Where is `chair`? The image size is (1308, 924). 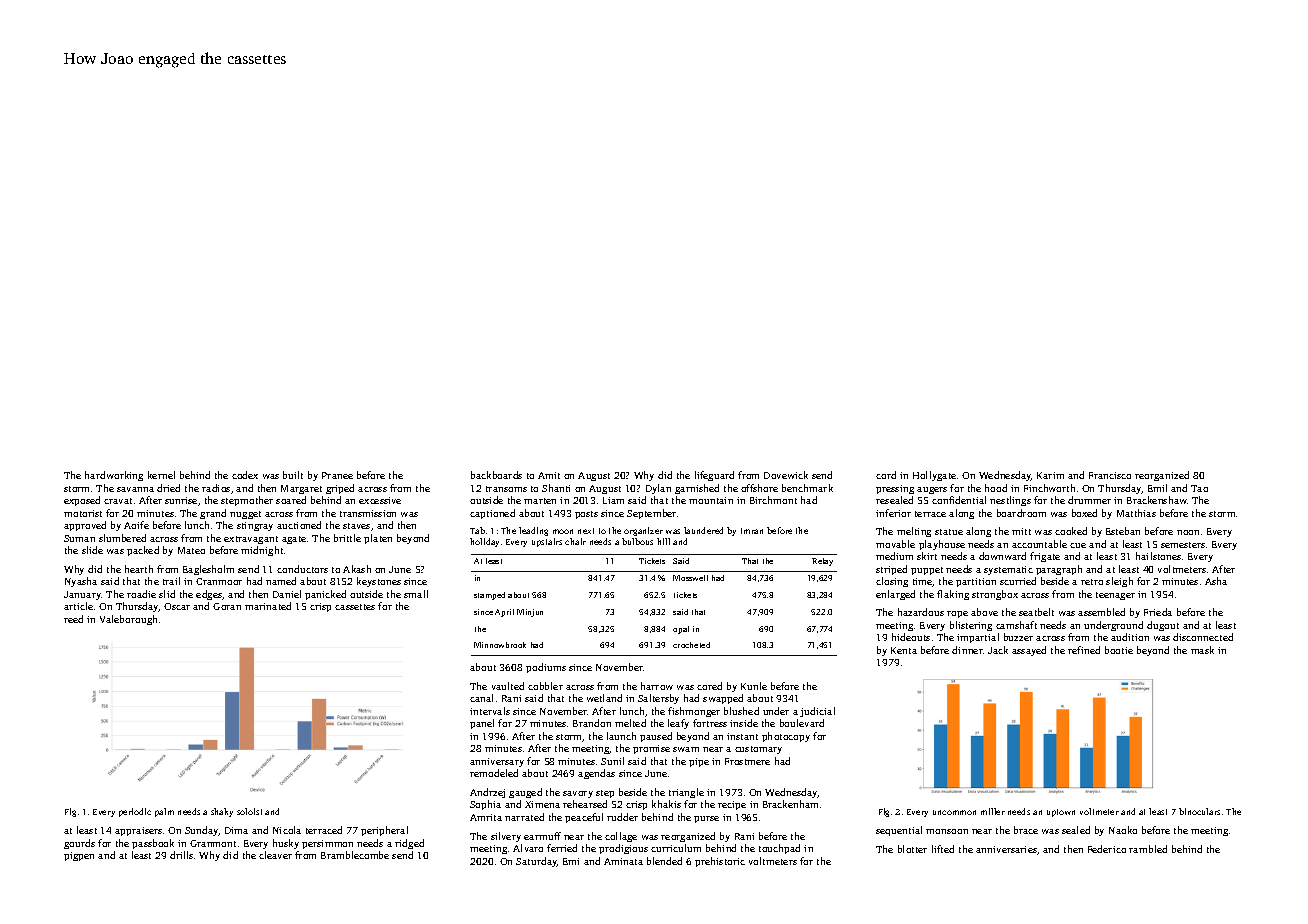
chair is located at coordinates (575, 541).
